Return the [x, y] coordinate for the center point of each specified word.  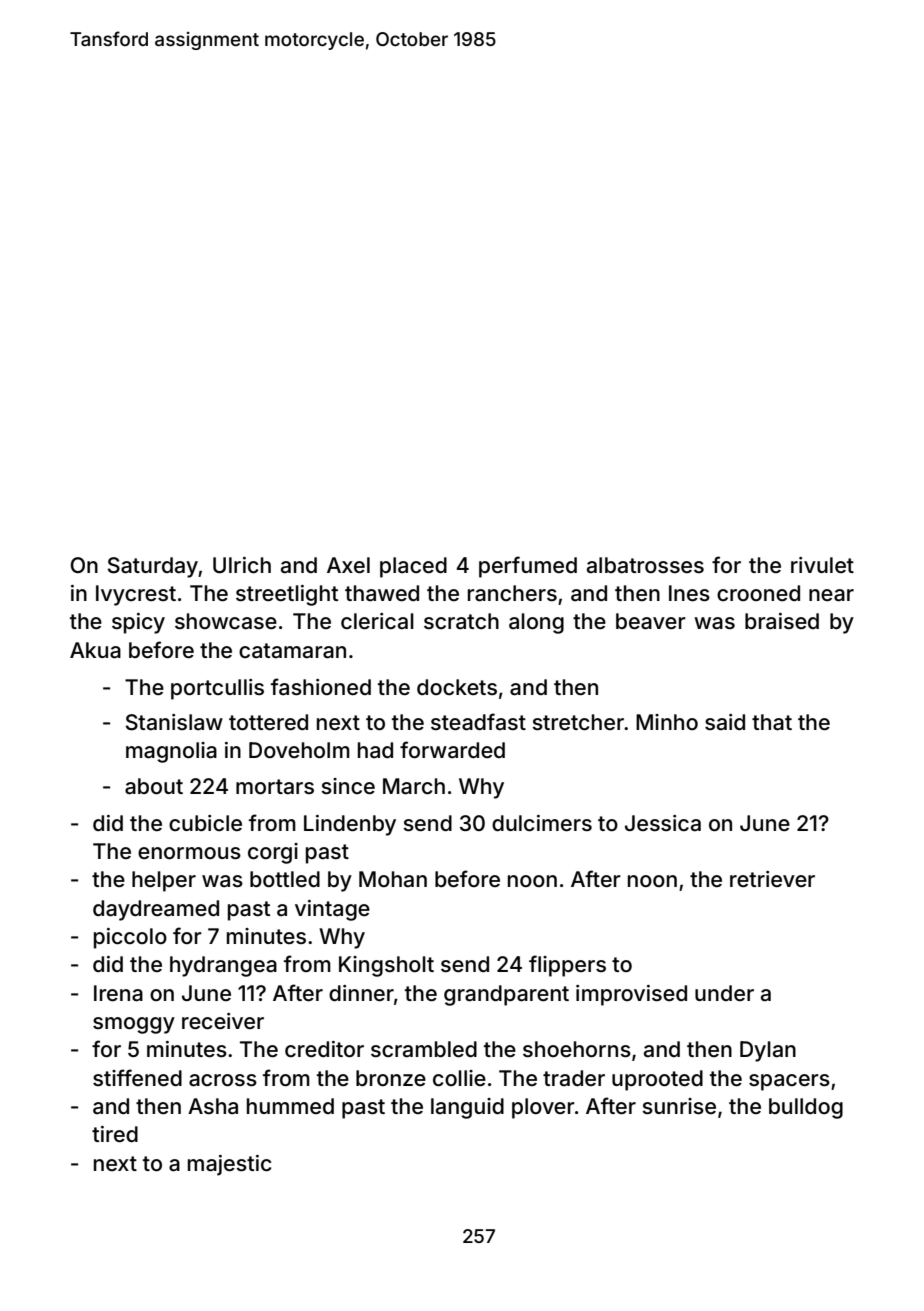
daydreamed [156, 910]
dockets [457, 687]
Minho [667, 722]
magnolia [171, 752]
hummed [290, 1106]
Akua [95, 650]
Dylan [768, 1051]
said [725, 722]
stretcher [578, 722]
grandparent [506, 995]
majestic [229, 1165]
